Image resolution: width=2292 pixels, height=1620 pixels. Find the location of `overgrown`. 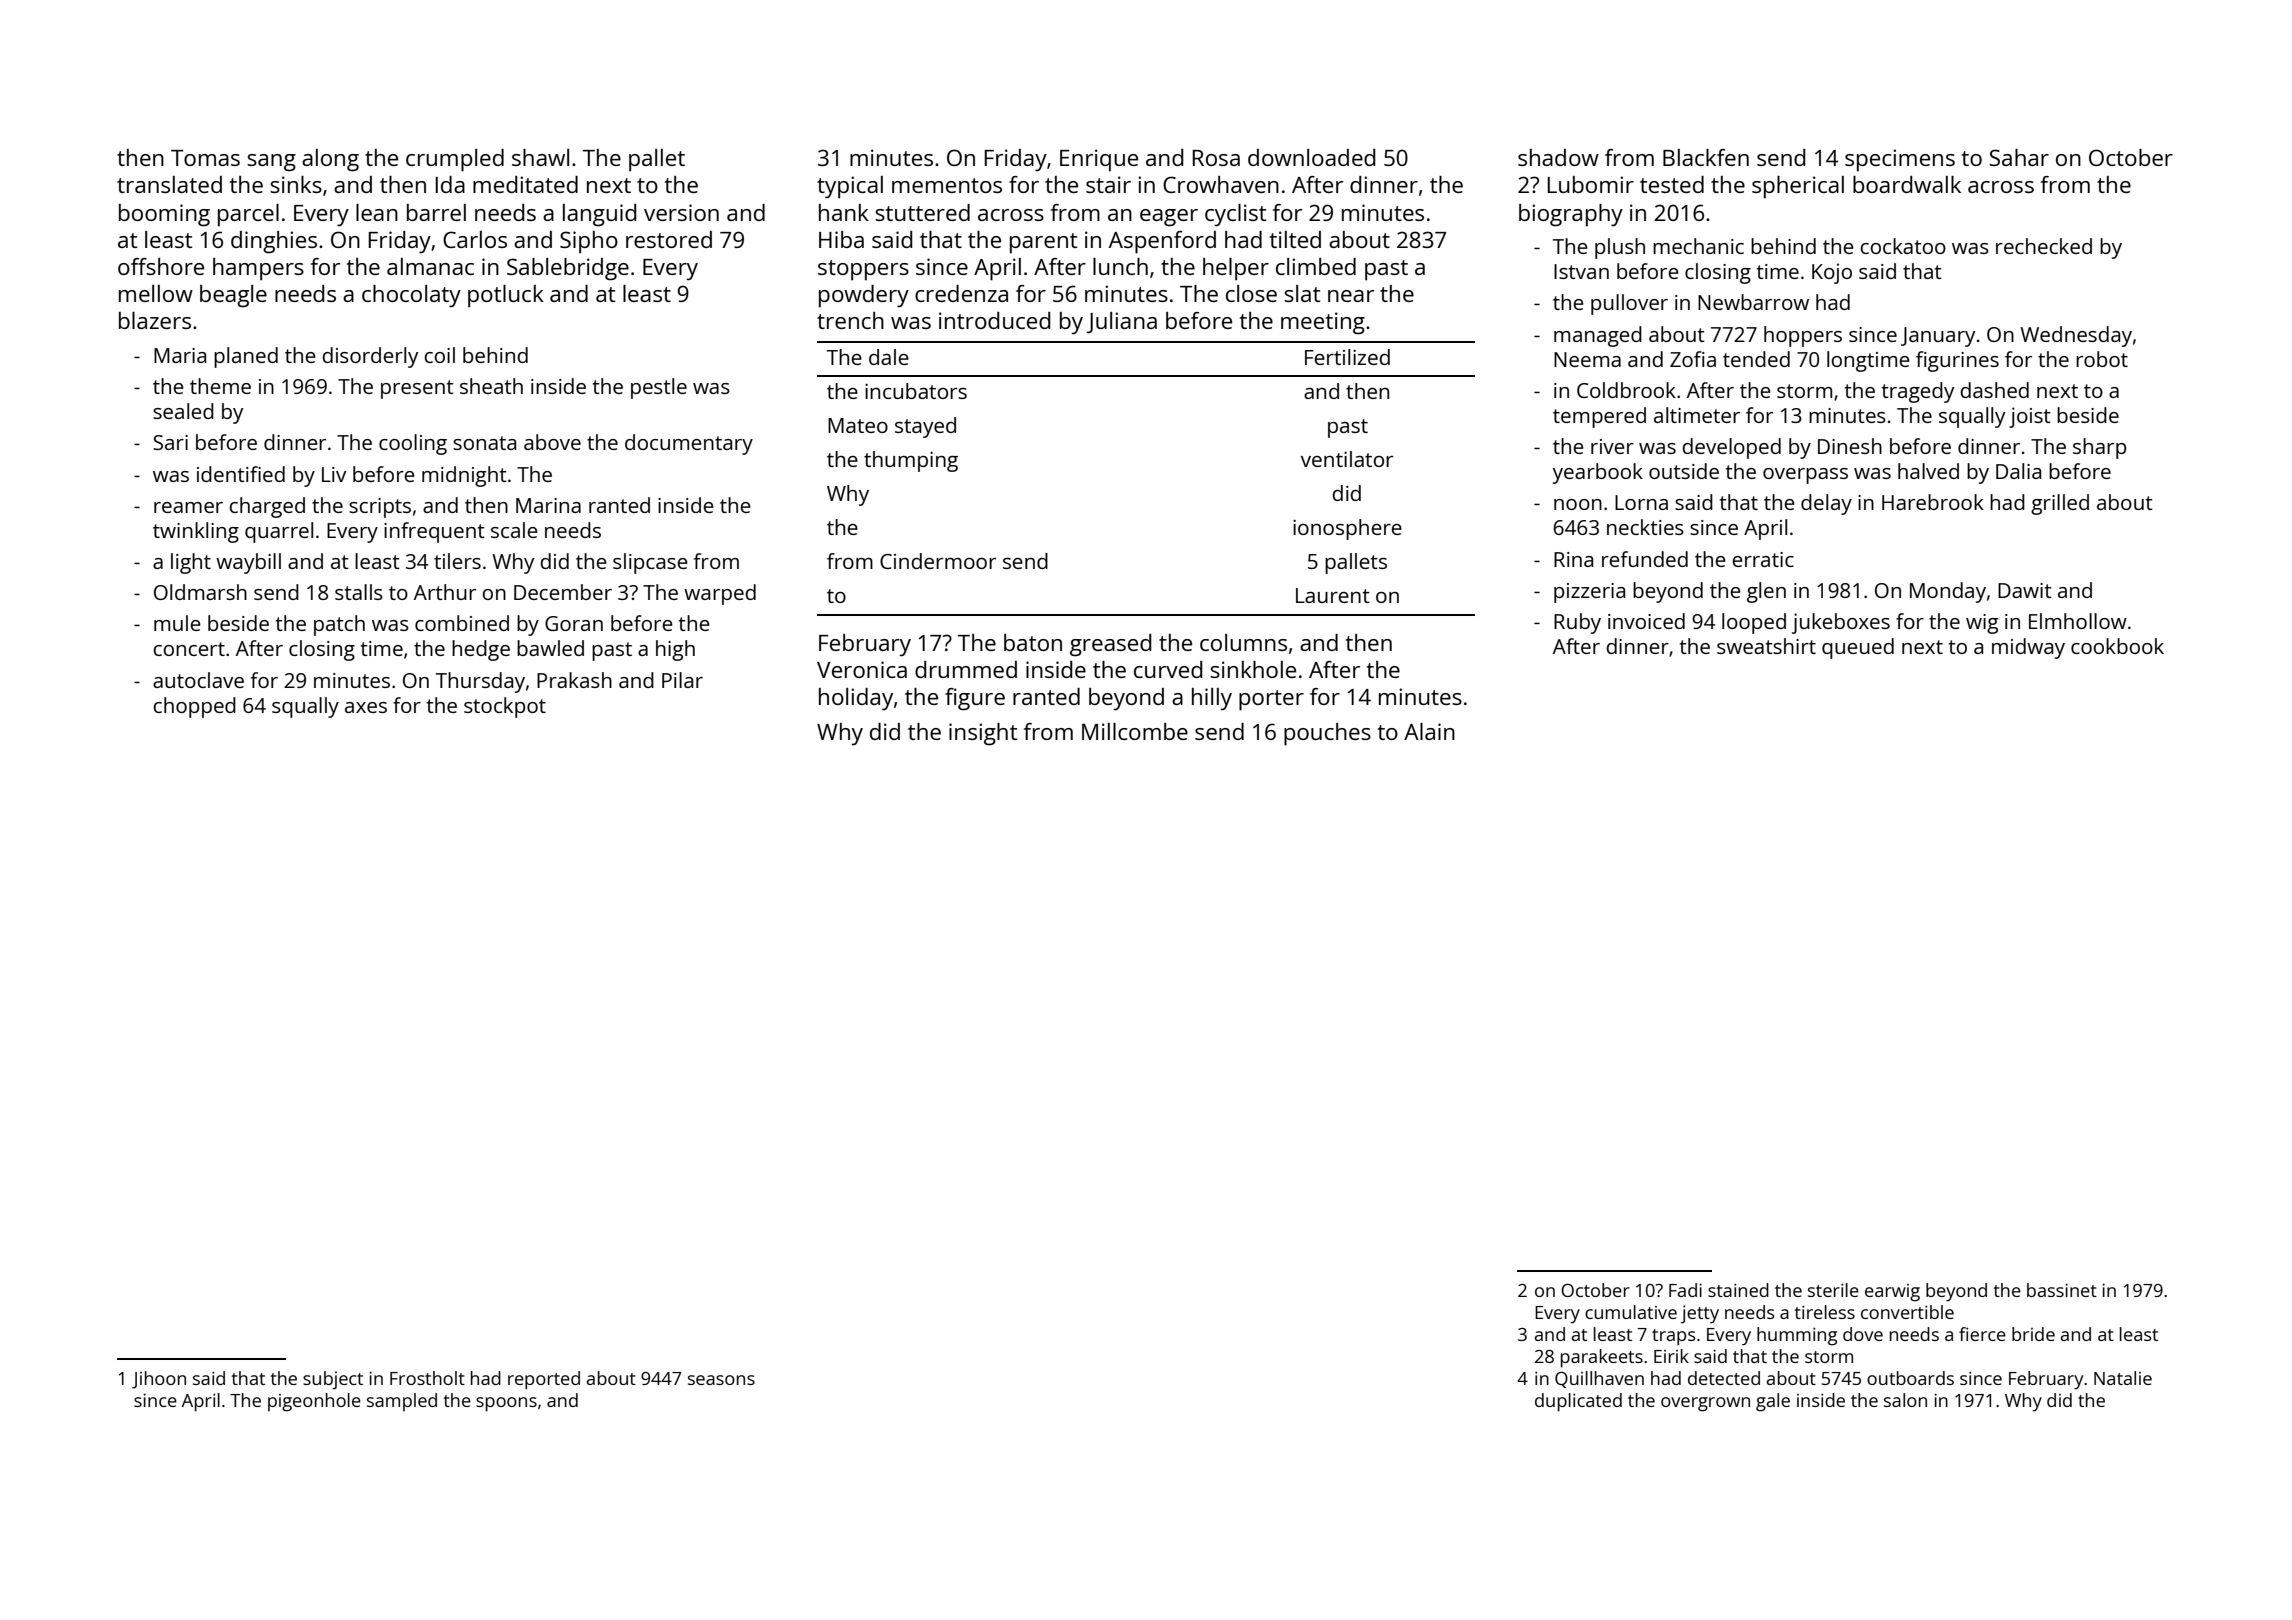

overgrown is located at coordinates (1705, 1404).
